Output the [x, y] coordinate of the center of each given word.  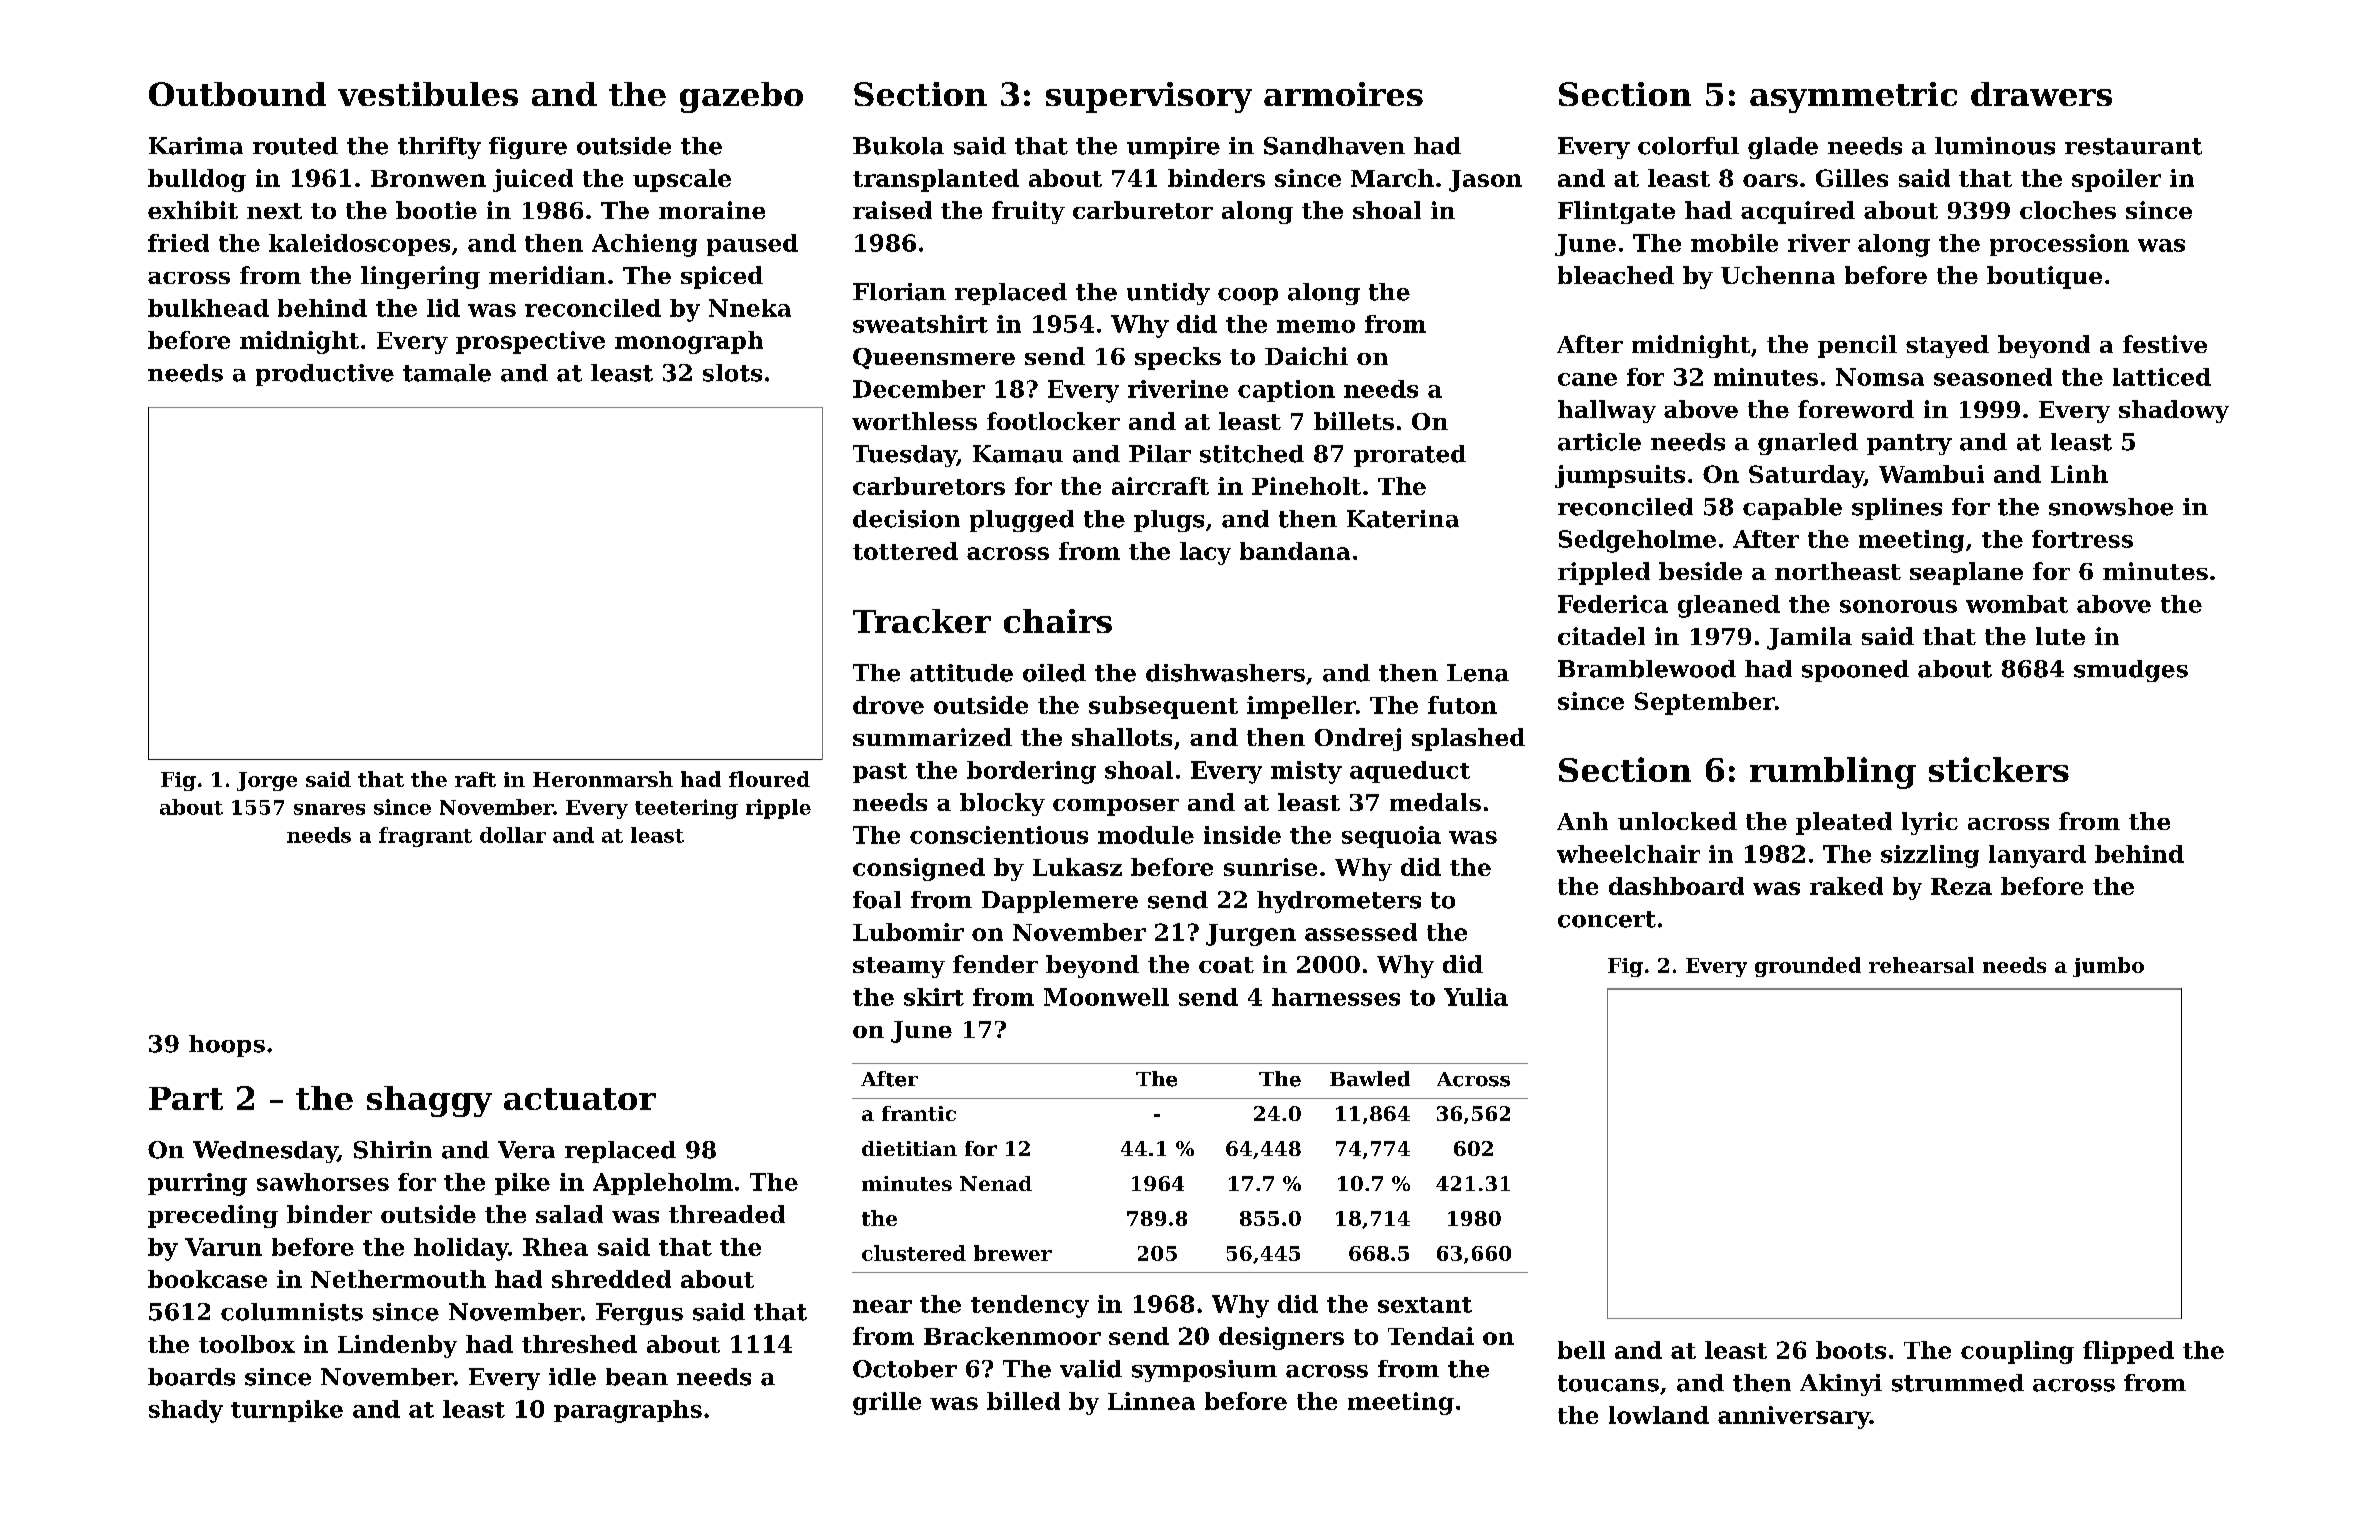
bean [637, 1377]
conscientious [999, 835]
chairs [1058, 621]
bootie [436, 210]
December [919, 389]
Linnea [1151, 1401]
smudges [2131, 671]
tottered [905, 551]
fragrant [425, 837]
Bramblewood [1647, 669]
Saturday [1806, 476]
